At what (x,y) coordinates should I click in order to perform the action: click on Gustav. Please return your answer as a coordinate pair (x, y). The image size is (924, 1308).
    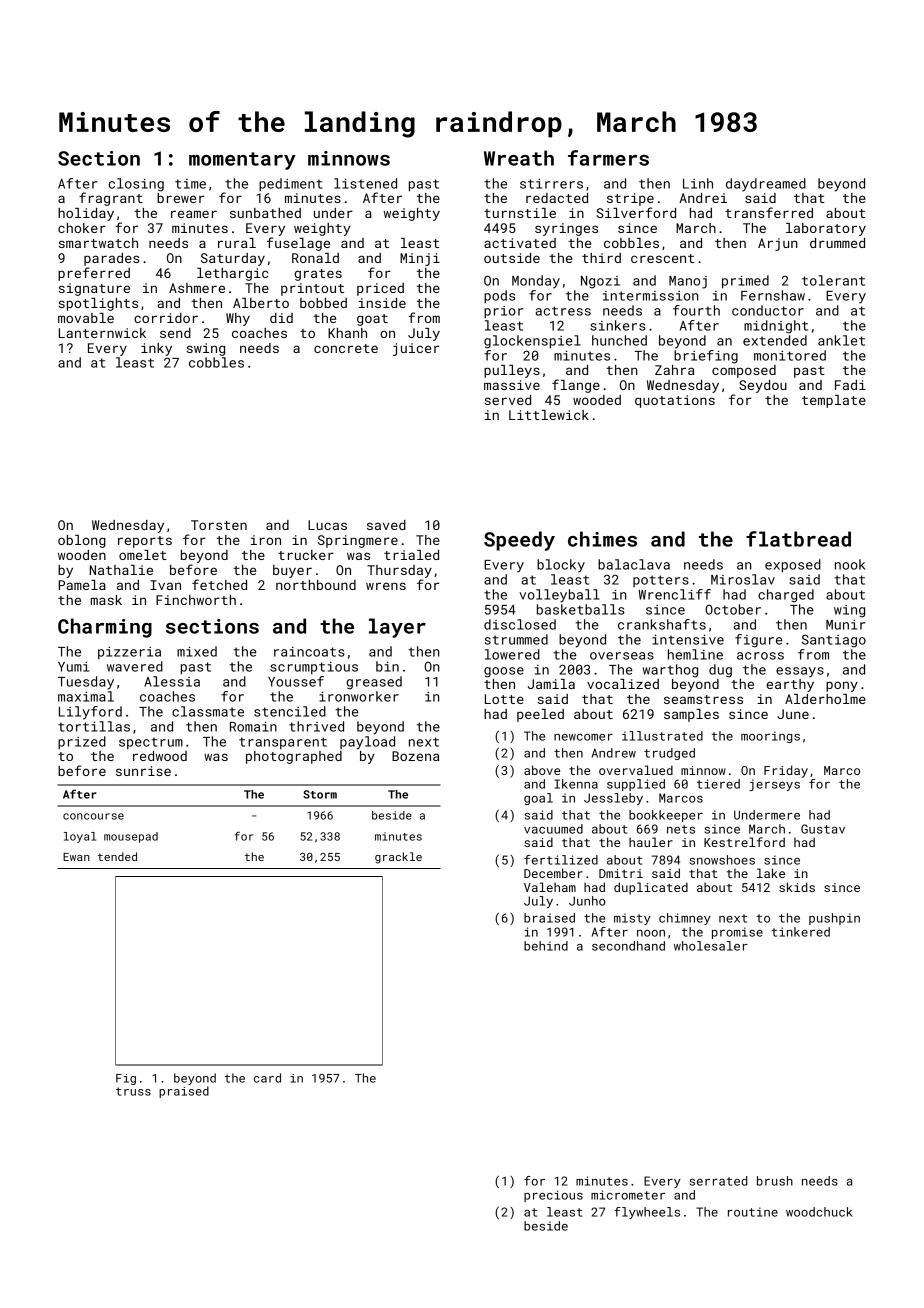
    Looking at the image, I should click on (823, 829).
